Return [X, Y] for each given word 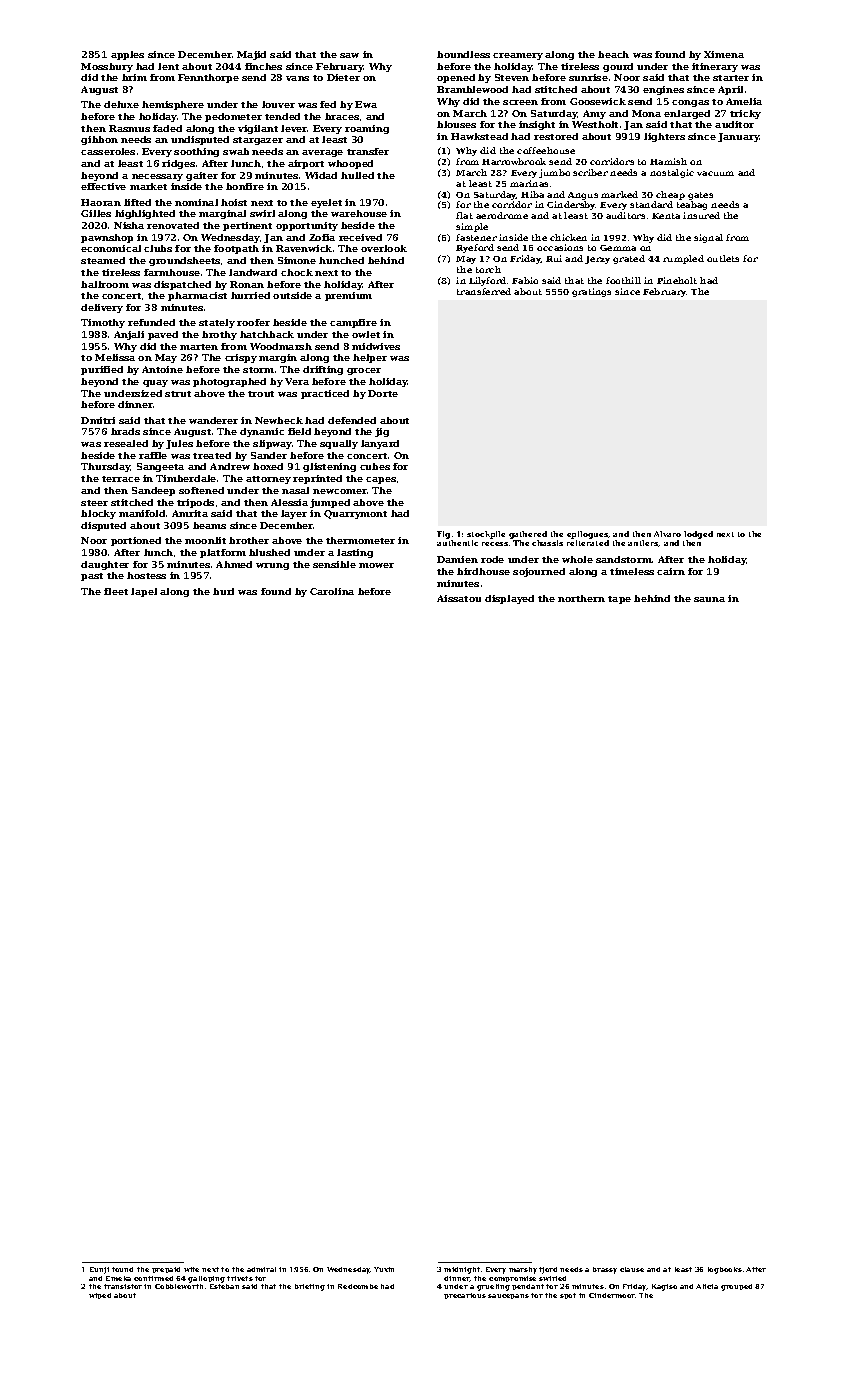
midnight [462, 1270]
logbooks [725, 1270]
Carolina [332, 591]
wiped [100, 1296]
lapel [144, 592]
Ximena [724, 54]
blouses [456, 124]
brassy [605, 1270]
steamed [103, 260]
